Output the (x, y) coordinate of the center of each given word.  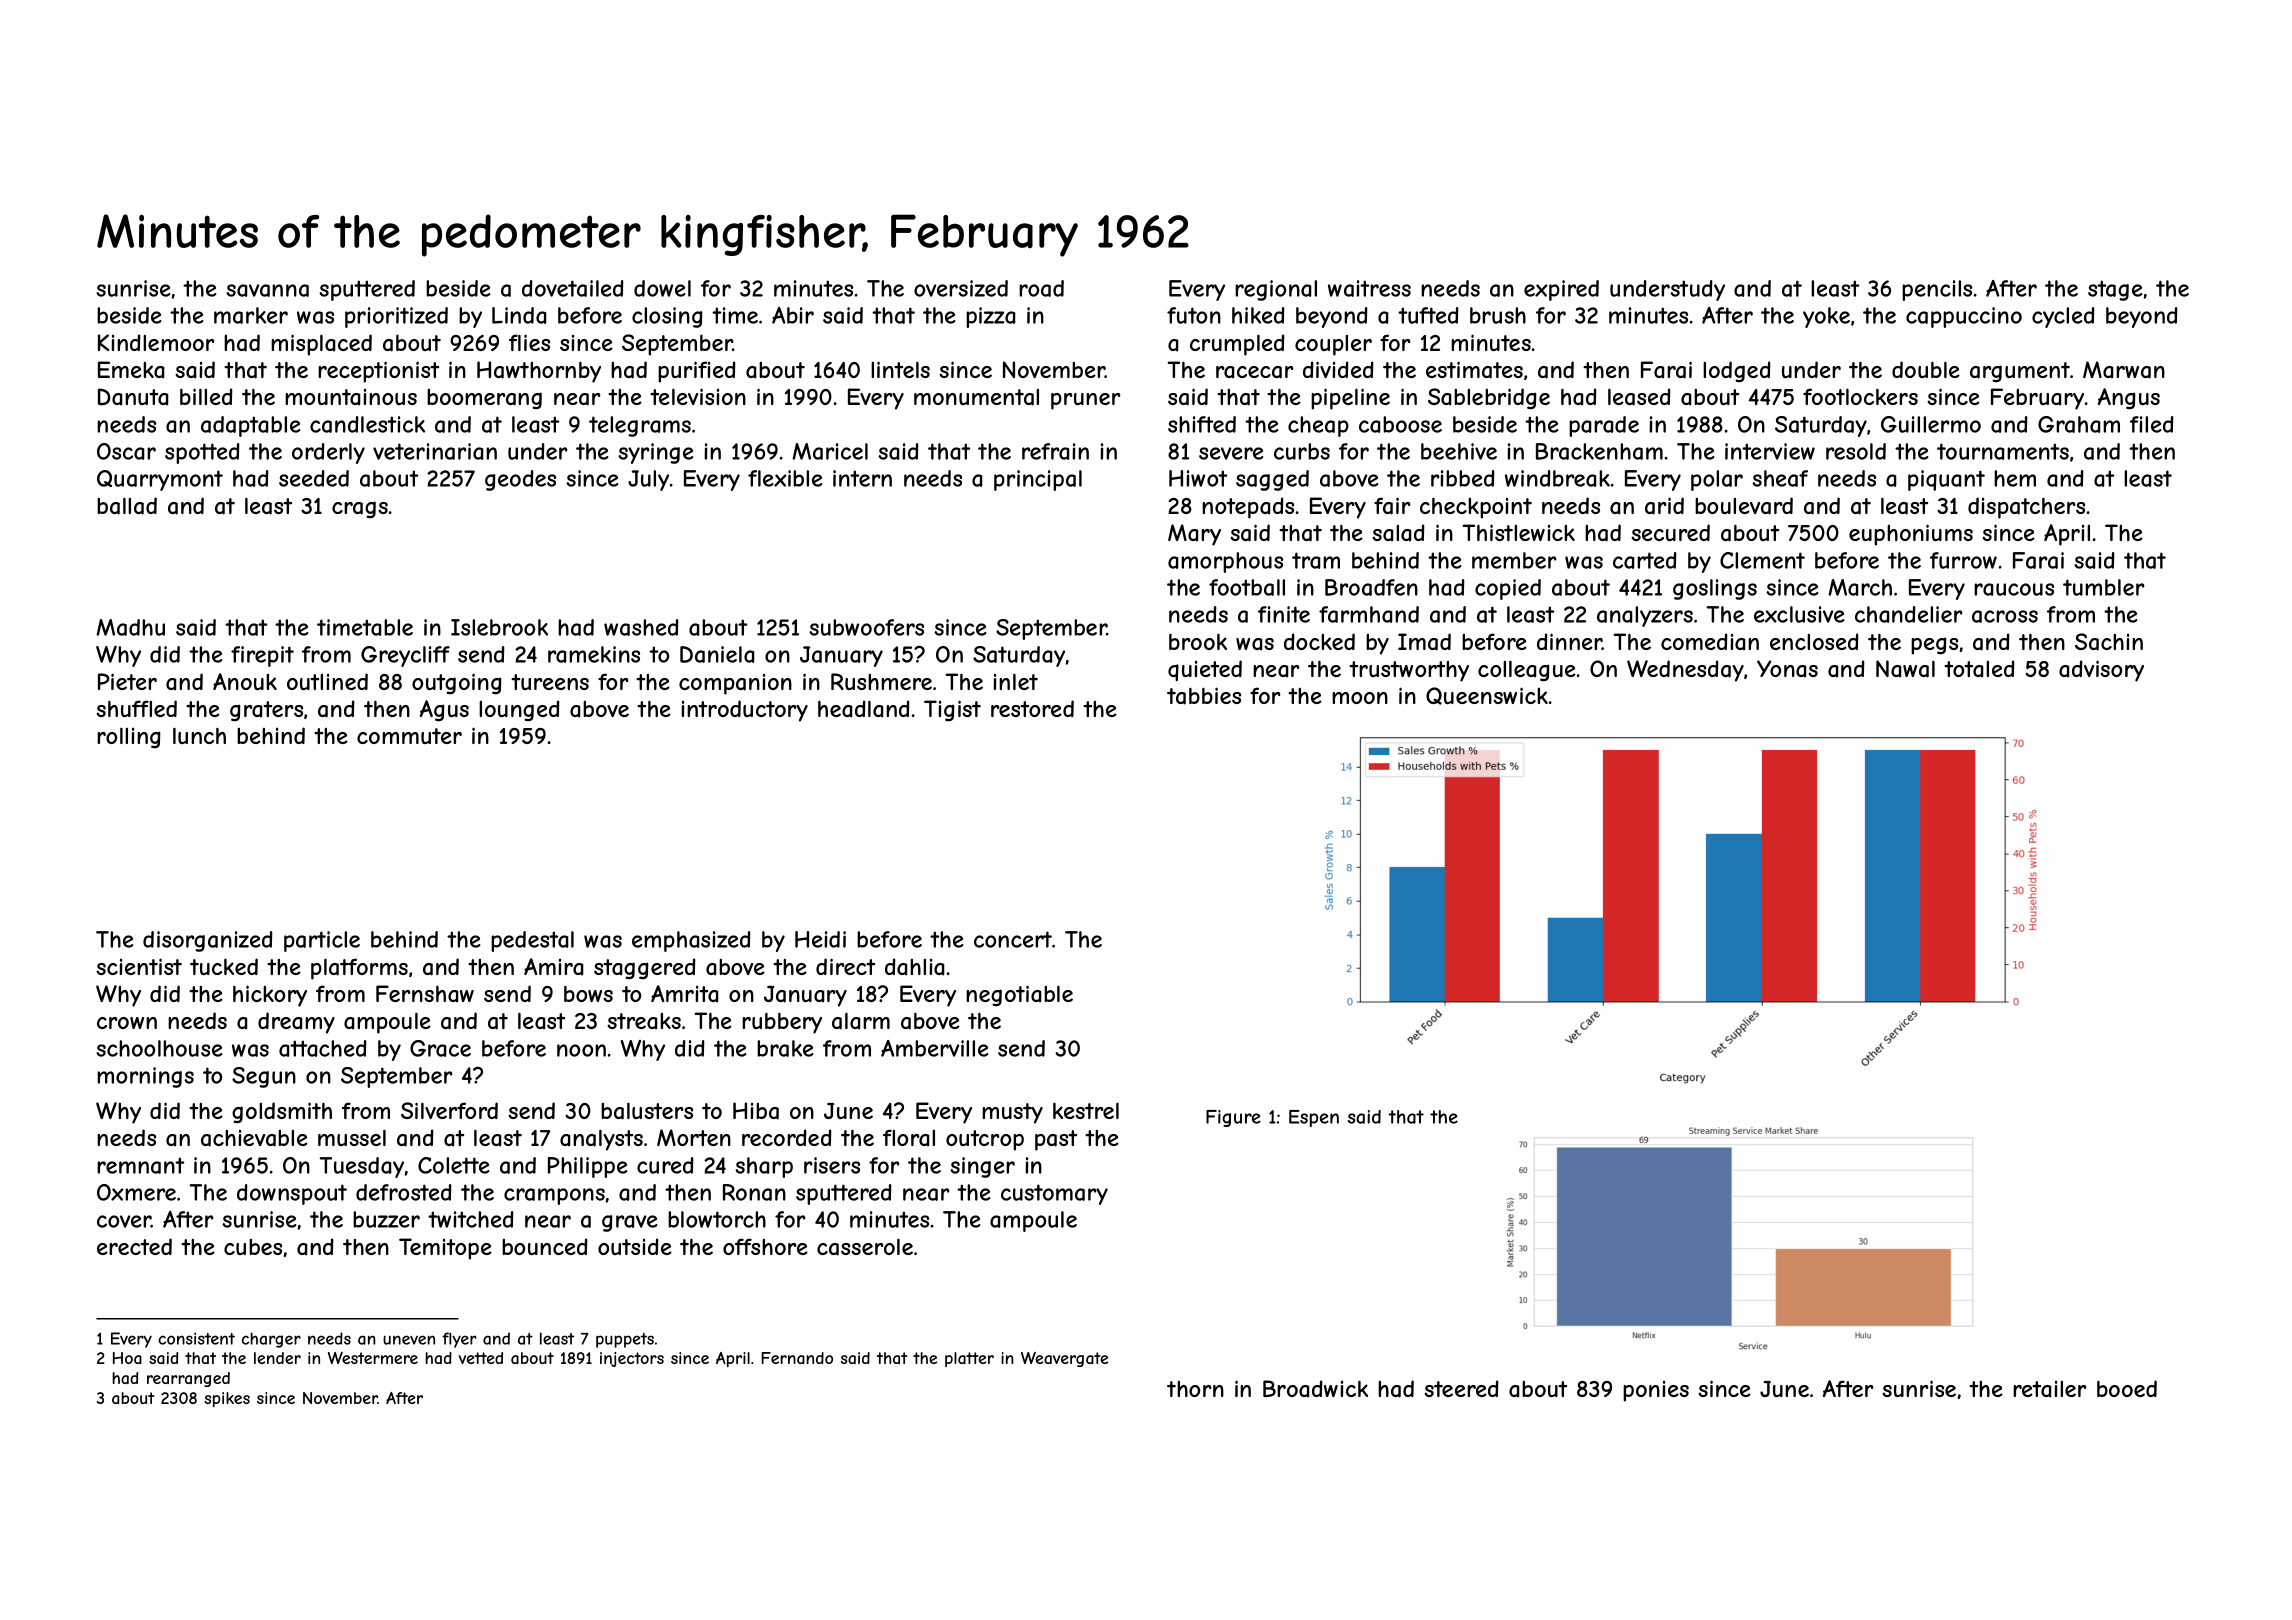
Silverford (449, 1110)
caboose (1400, 424)
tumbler (2103, 587)
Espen (1314, 1118)
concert (1013, 939)
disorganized (208, 941)
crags (360, 509)
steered (1461, 1388)
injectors (632, 1359)
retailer (2049, 1389)
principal (1038, 480)
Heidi (820, 939)
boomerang (484, 399)
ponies (1656, 1391)
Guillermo (1931, 424)
